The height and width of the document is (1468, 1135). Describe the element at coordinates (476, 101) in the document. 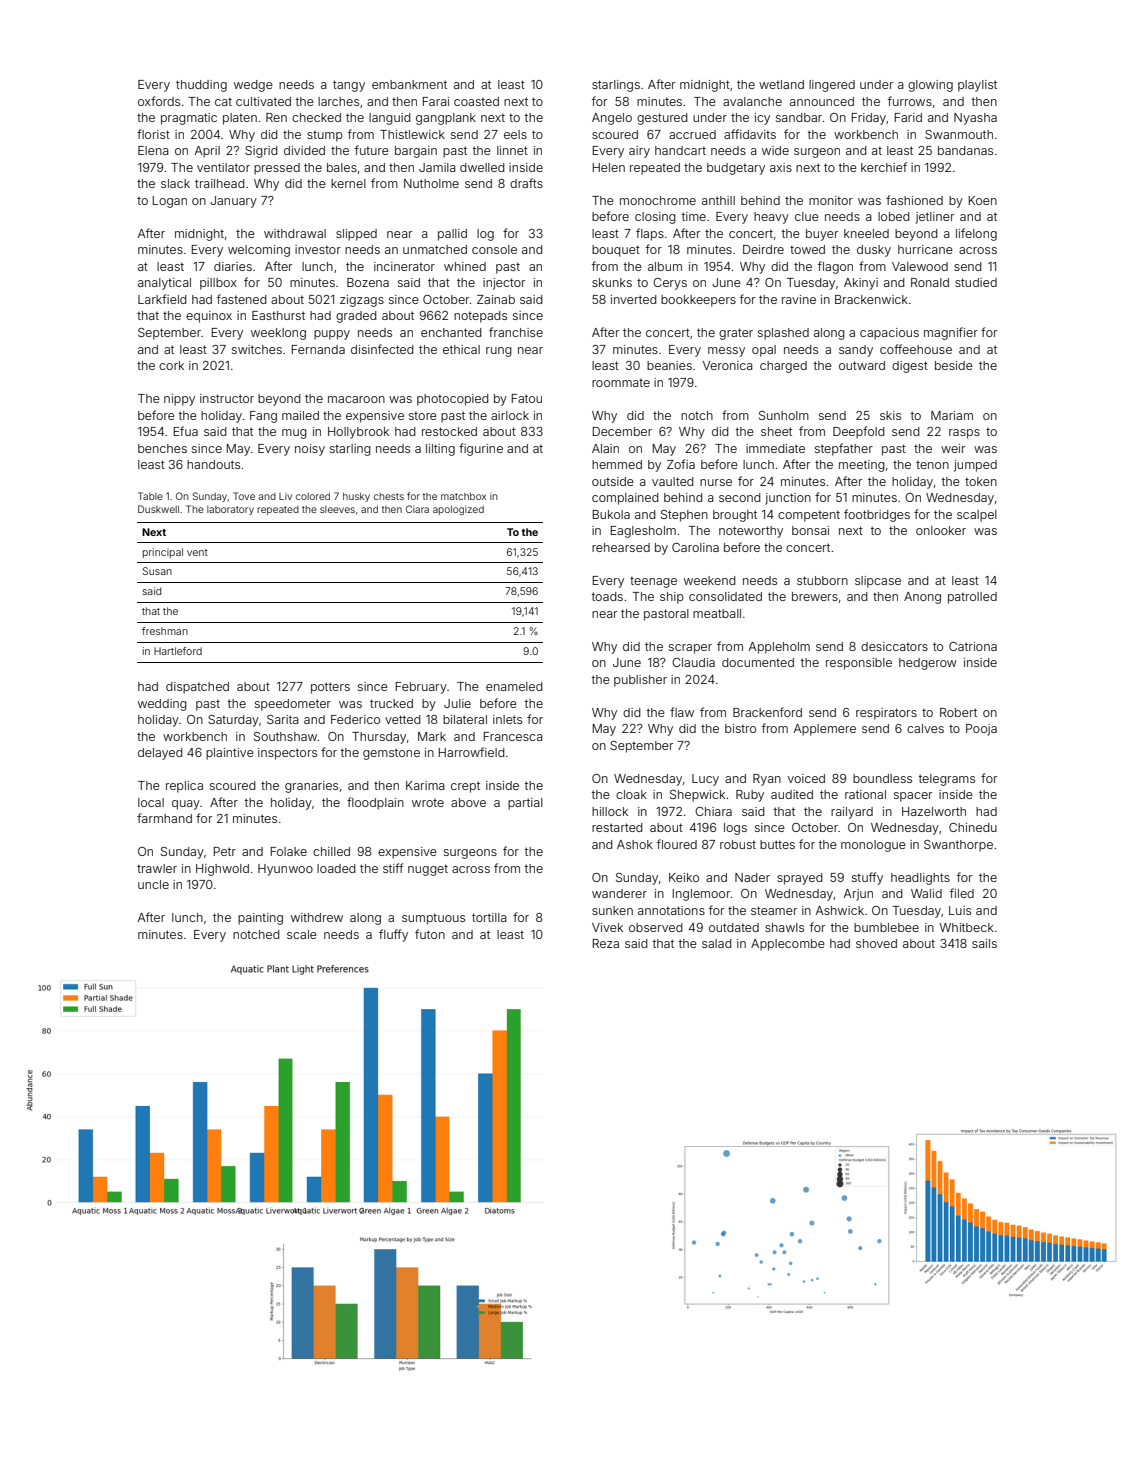

I see `coasted` at that location.
